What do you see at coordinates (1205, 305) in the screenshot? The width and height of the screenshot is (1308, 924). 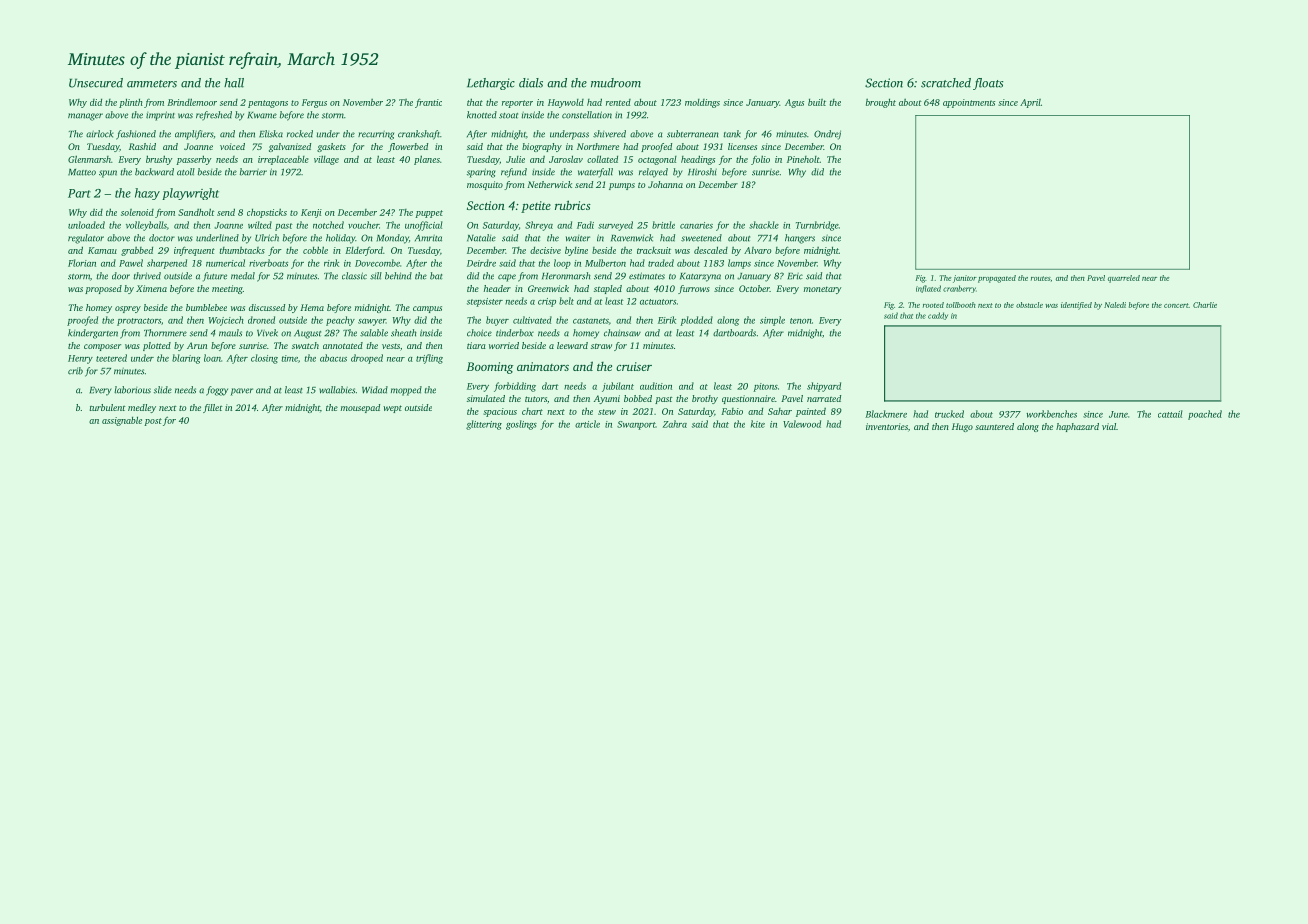 I see `Charlie` at bounding box center [1205, 305].
